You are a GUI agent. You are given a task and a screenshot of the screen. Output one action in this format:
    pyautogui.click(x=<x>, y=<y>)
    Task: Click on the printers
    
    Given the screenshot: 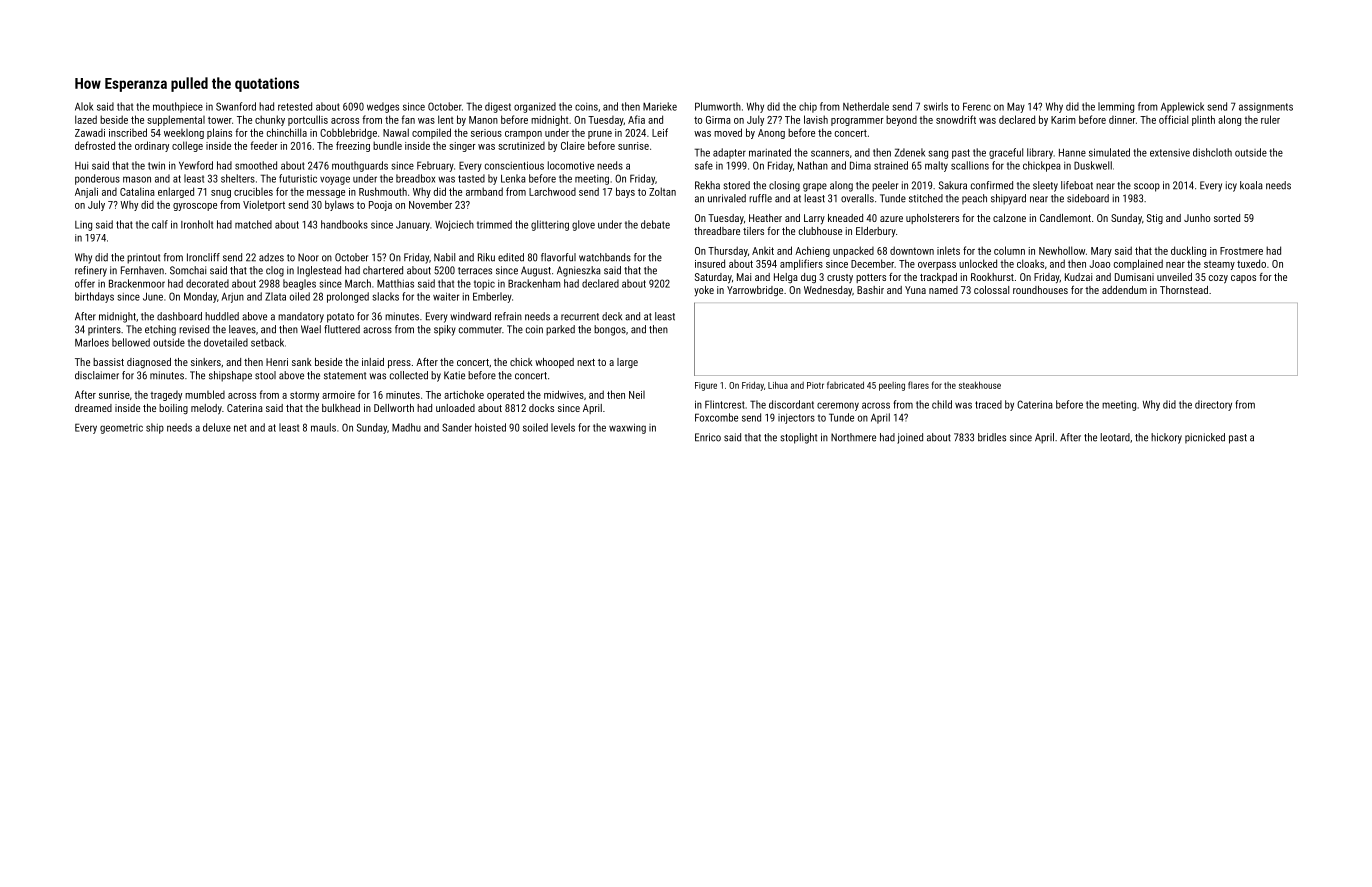 What is the action you would take?
    pyautogui.click(x=104, y=330)
